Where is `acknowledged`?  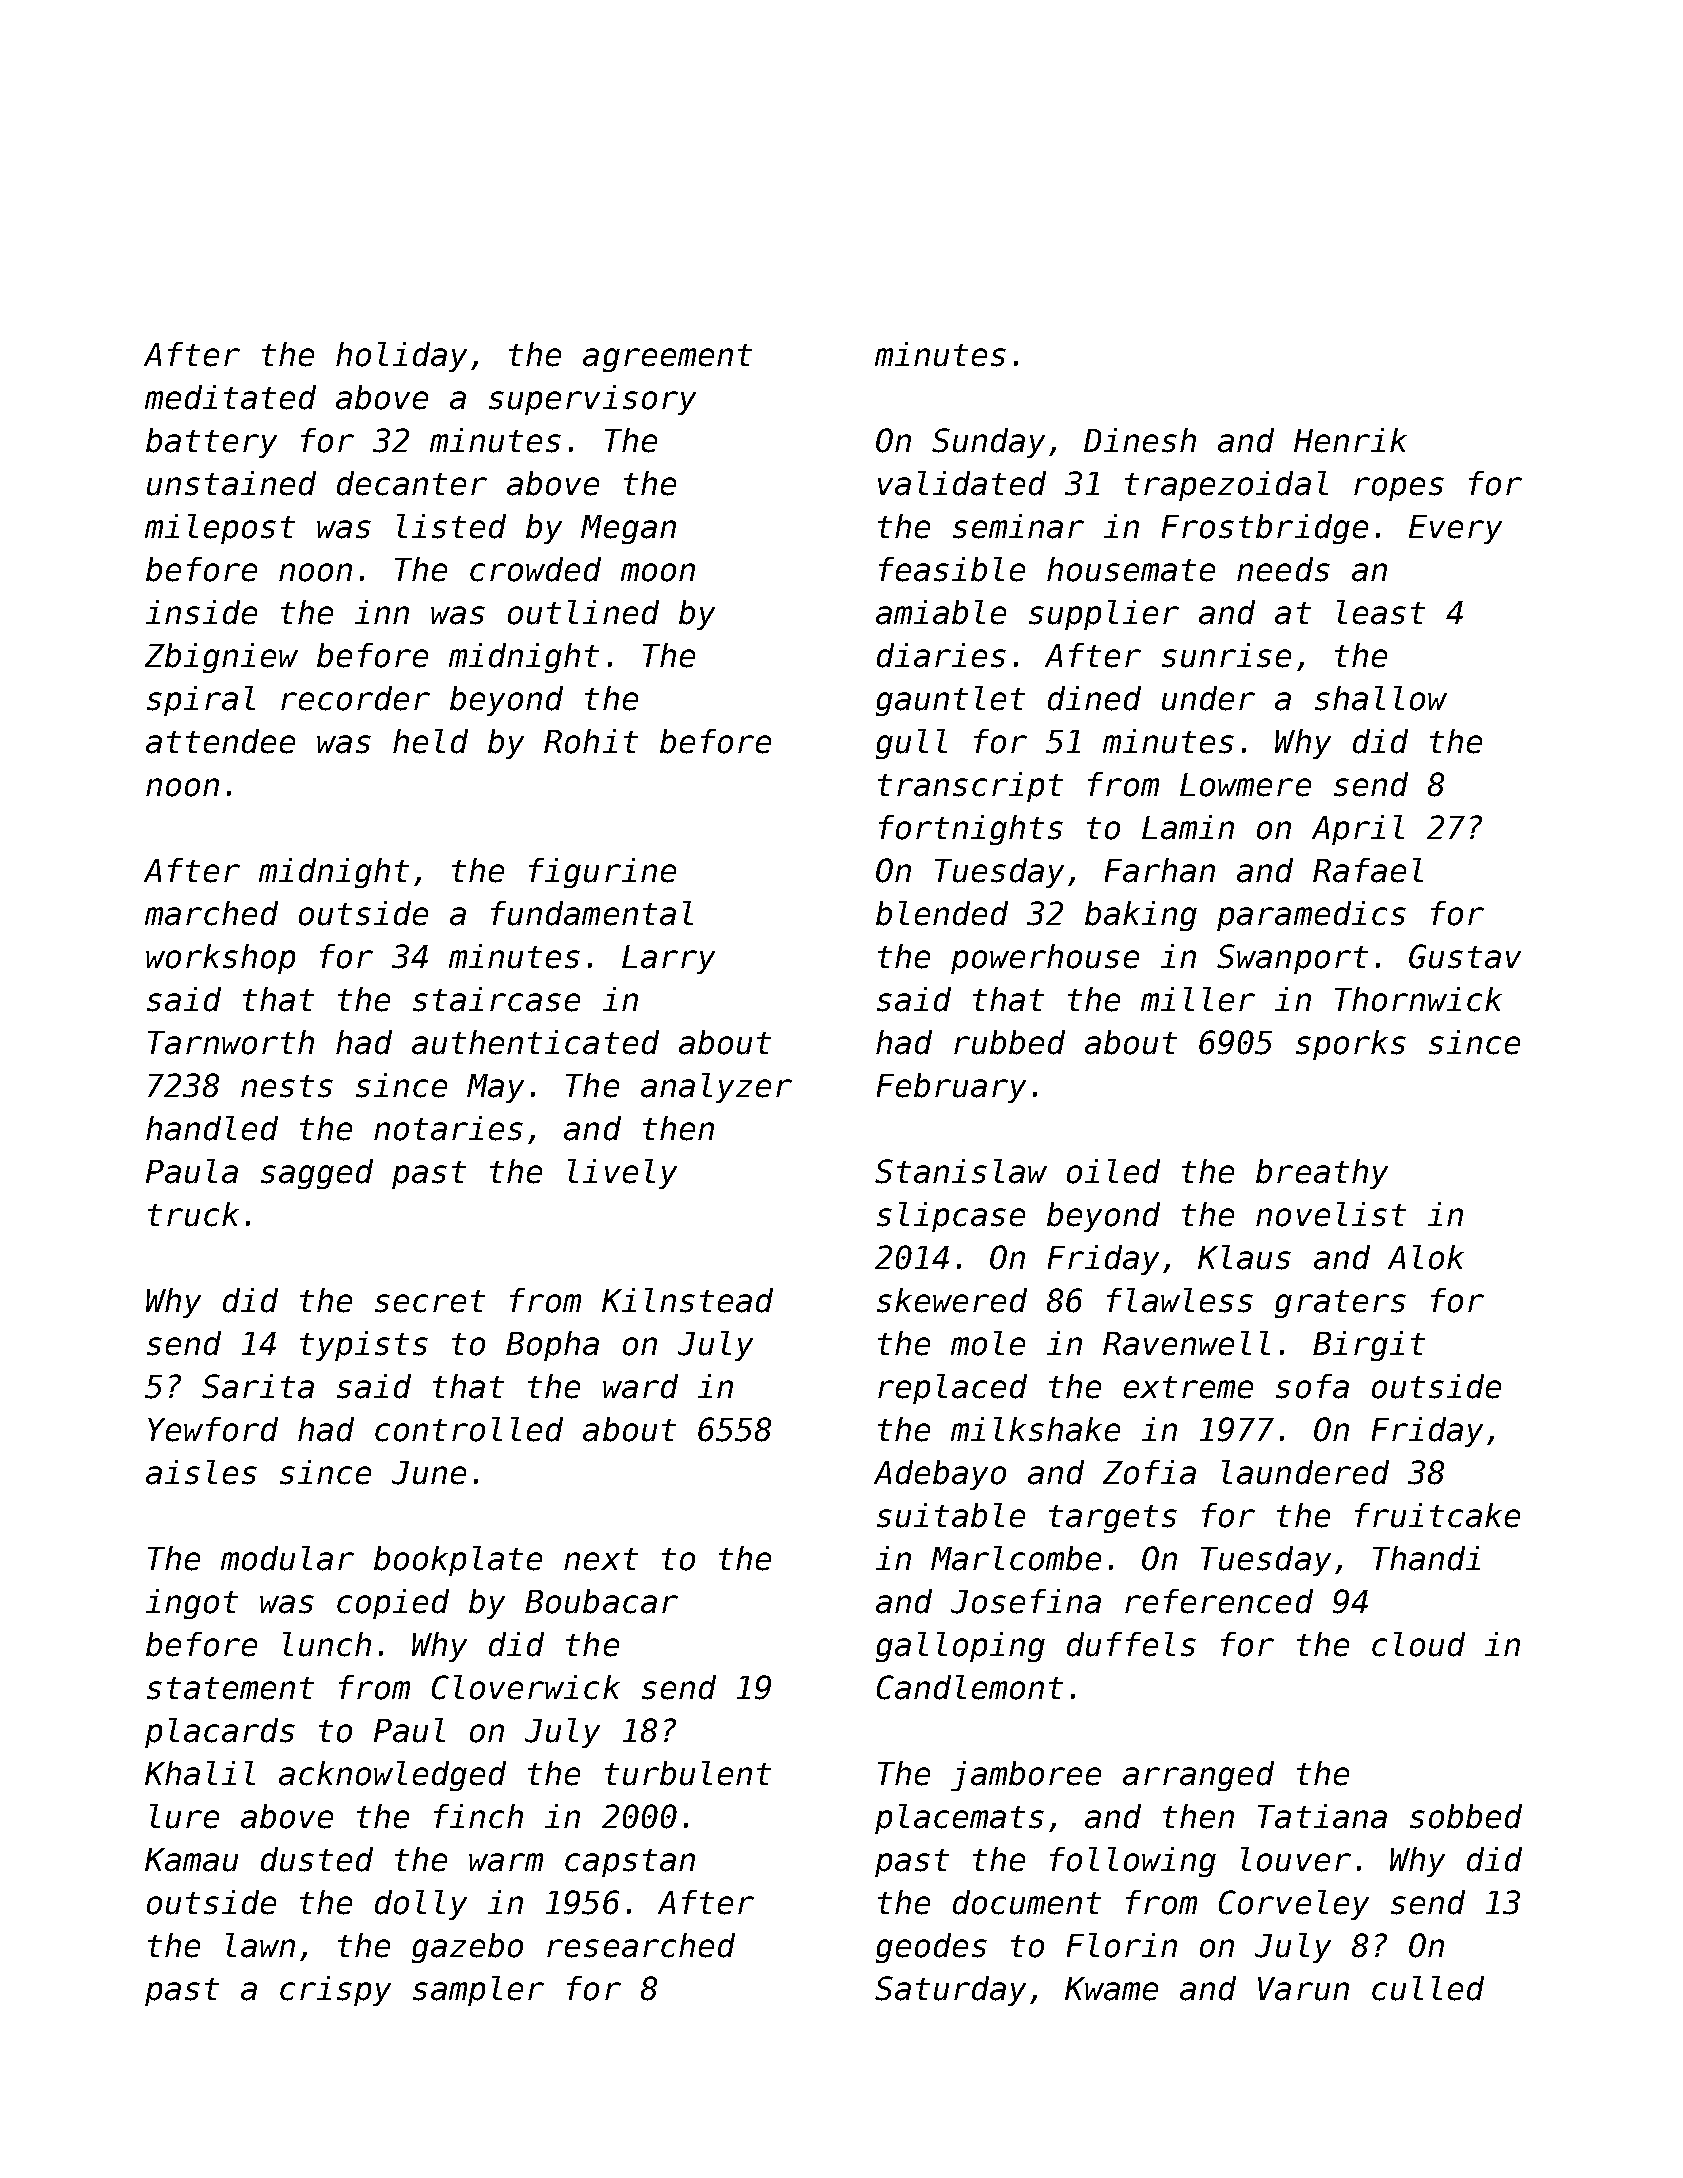 acknowledged is located at coordinates (392, 1776).
